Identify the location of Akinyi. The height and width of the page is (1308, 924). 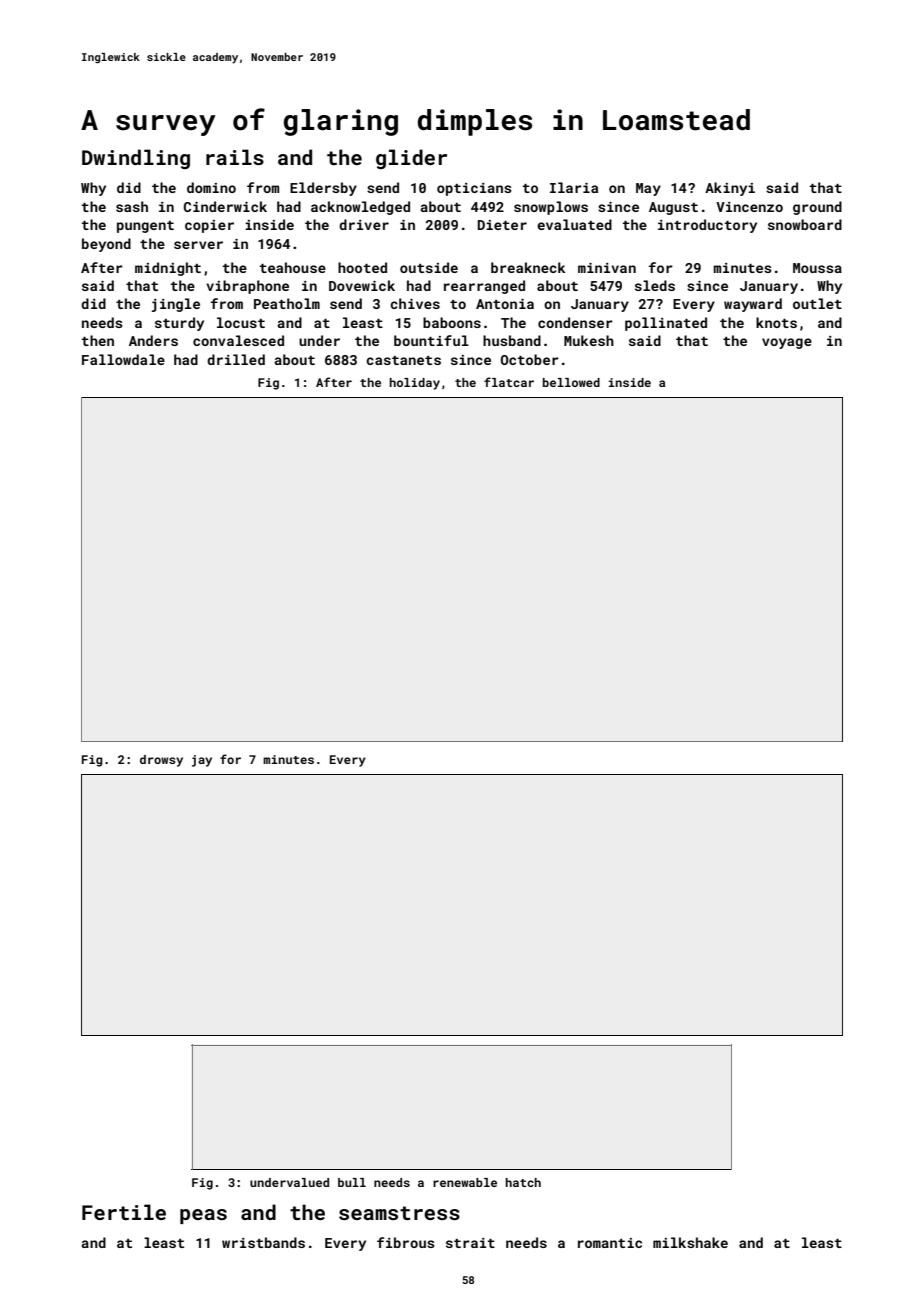
(730, 189).
